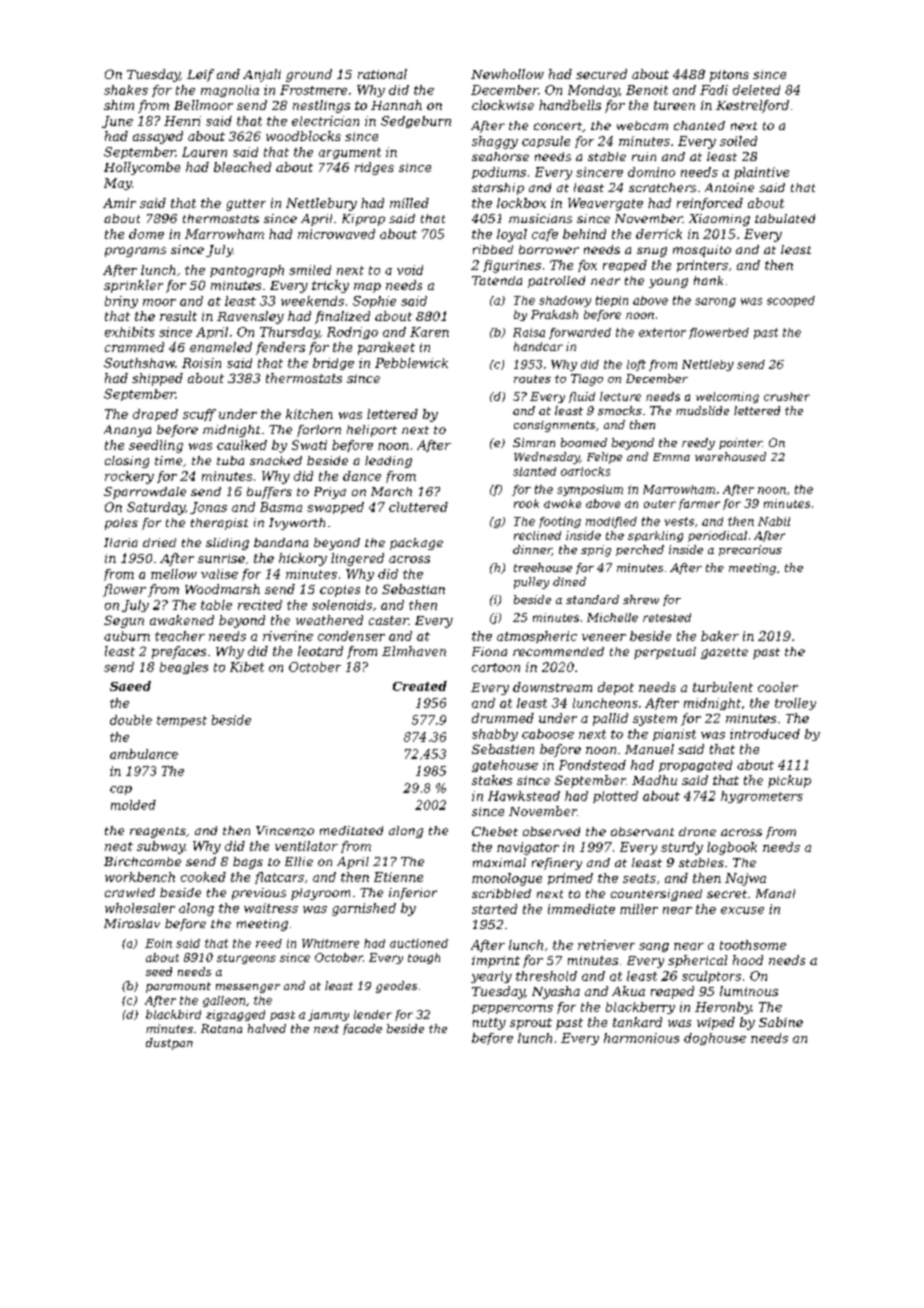  Describe the element at coordinates (660, 504) in the screenshot. I see `outer` at that location.
